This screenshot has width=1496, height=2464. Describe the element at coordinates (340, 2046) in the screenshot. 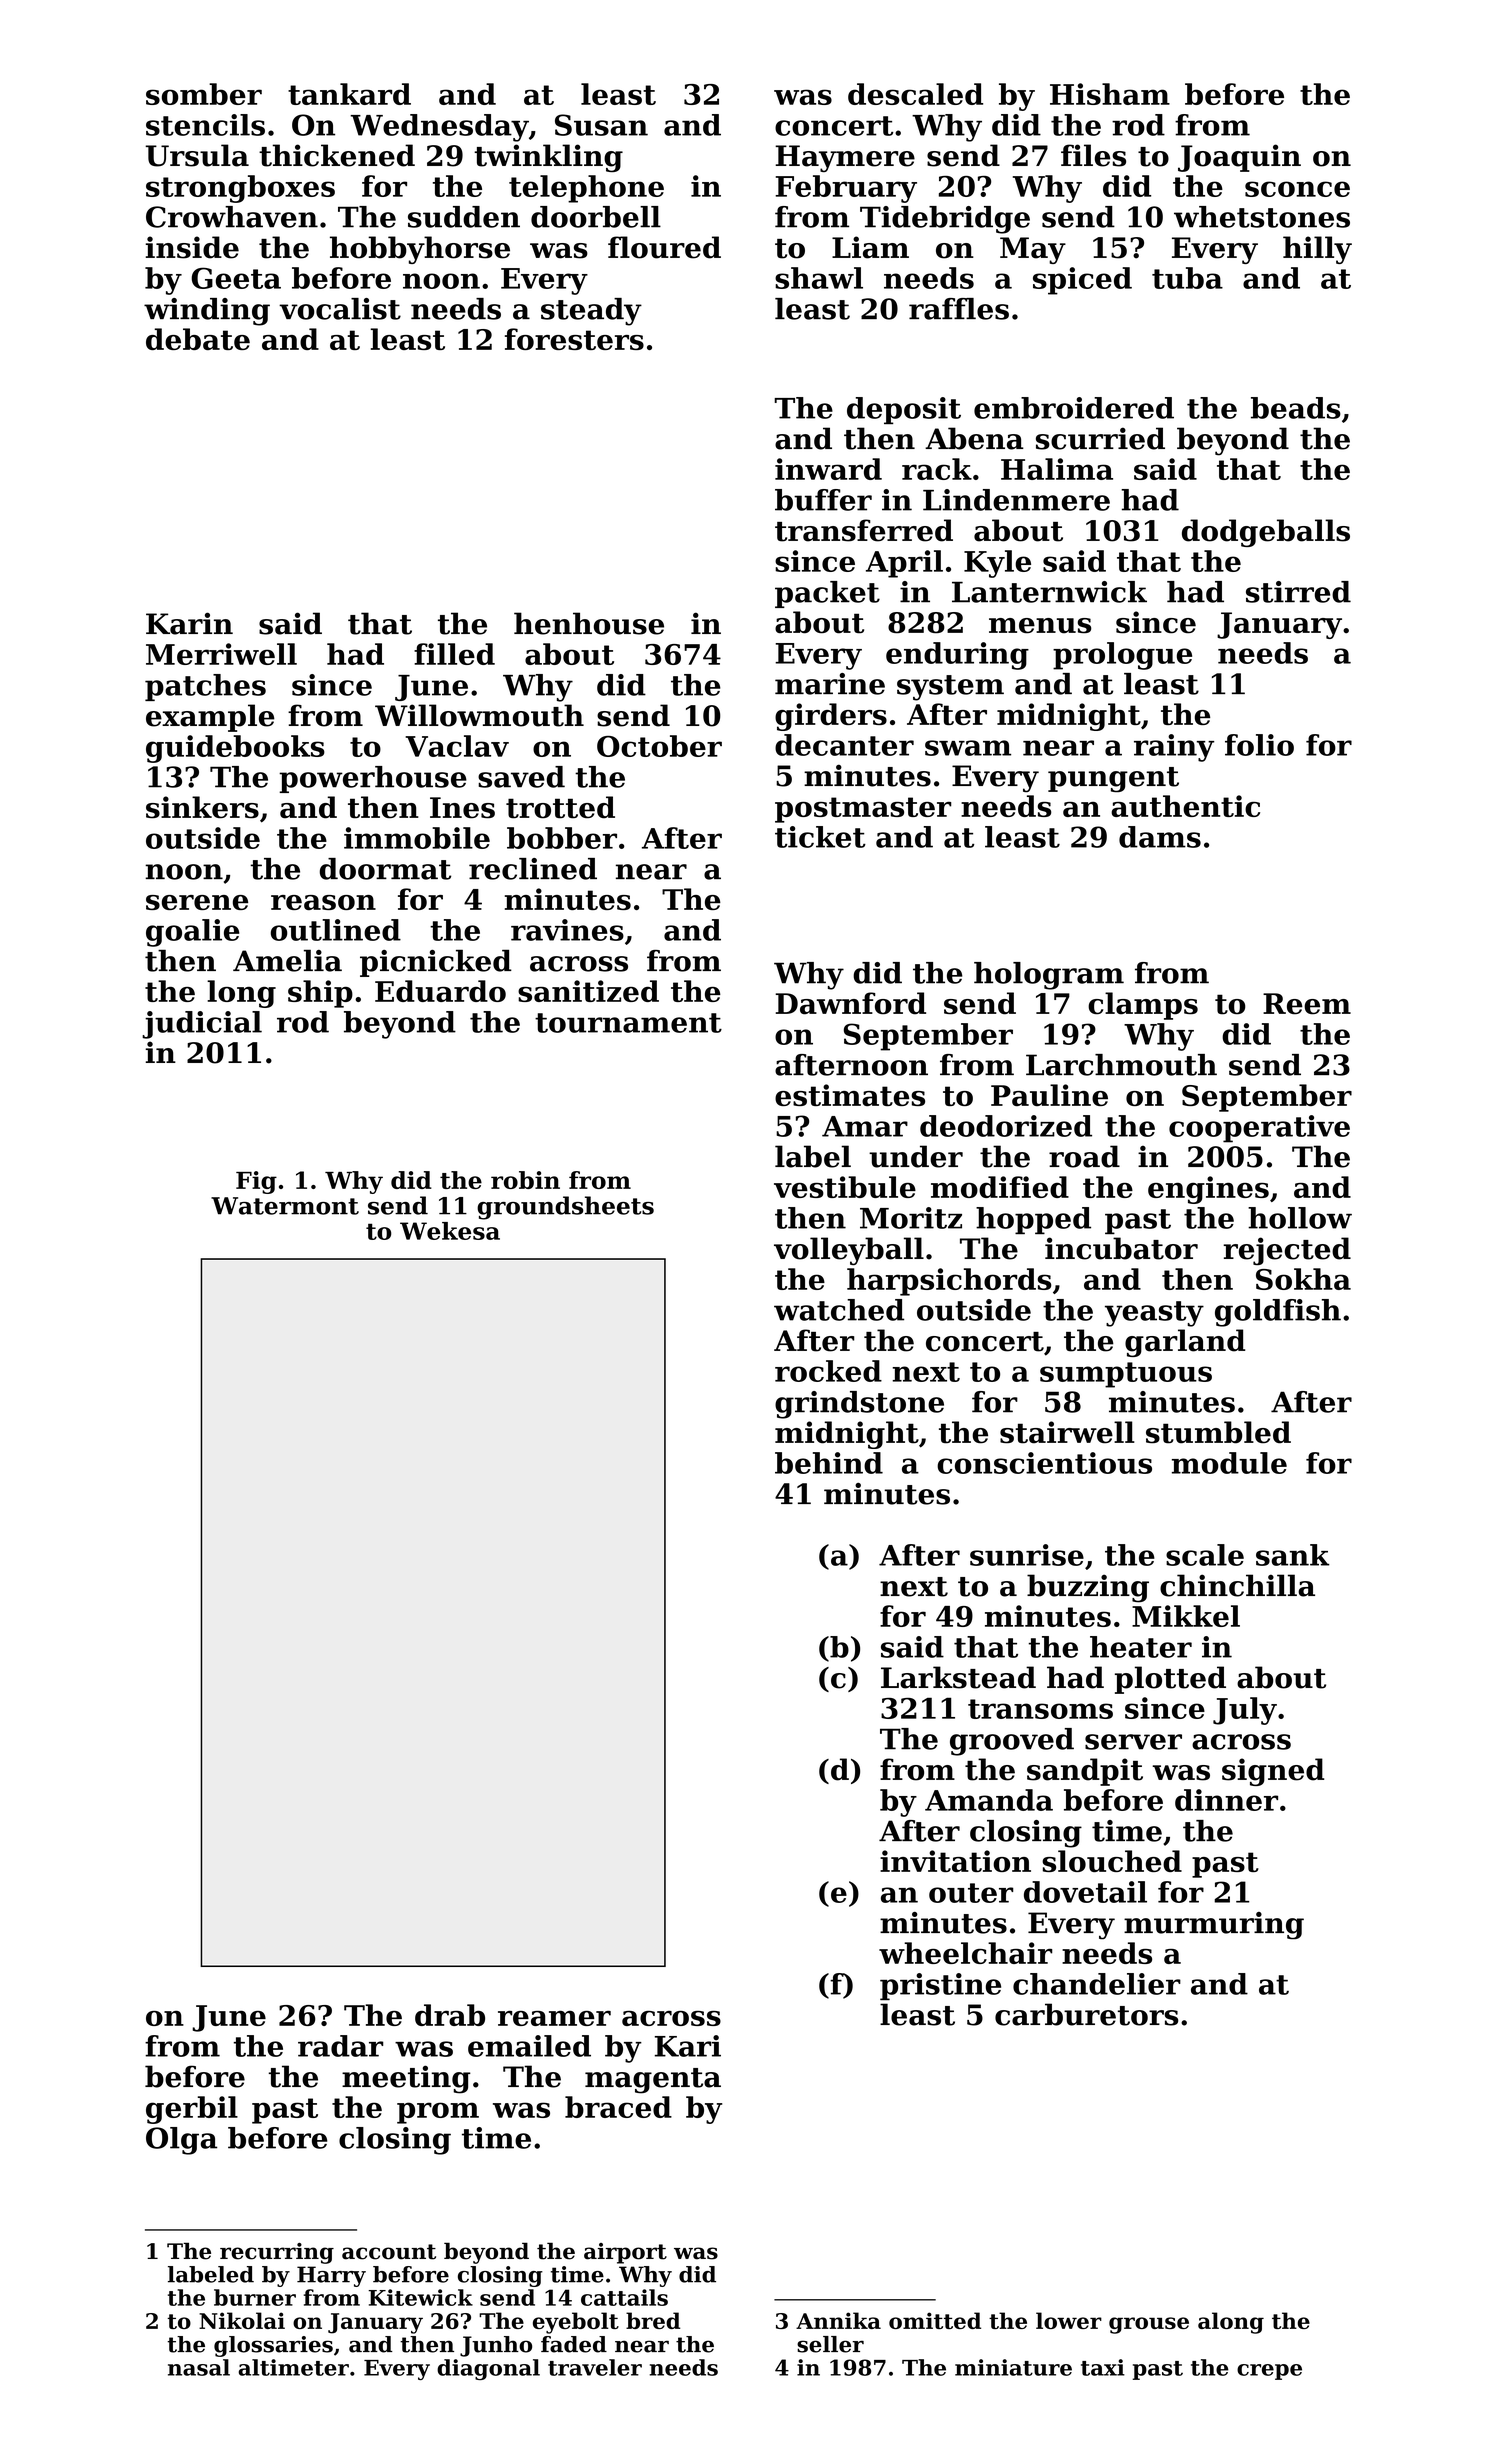

I see `radar` at that location.
